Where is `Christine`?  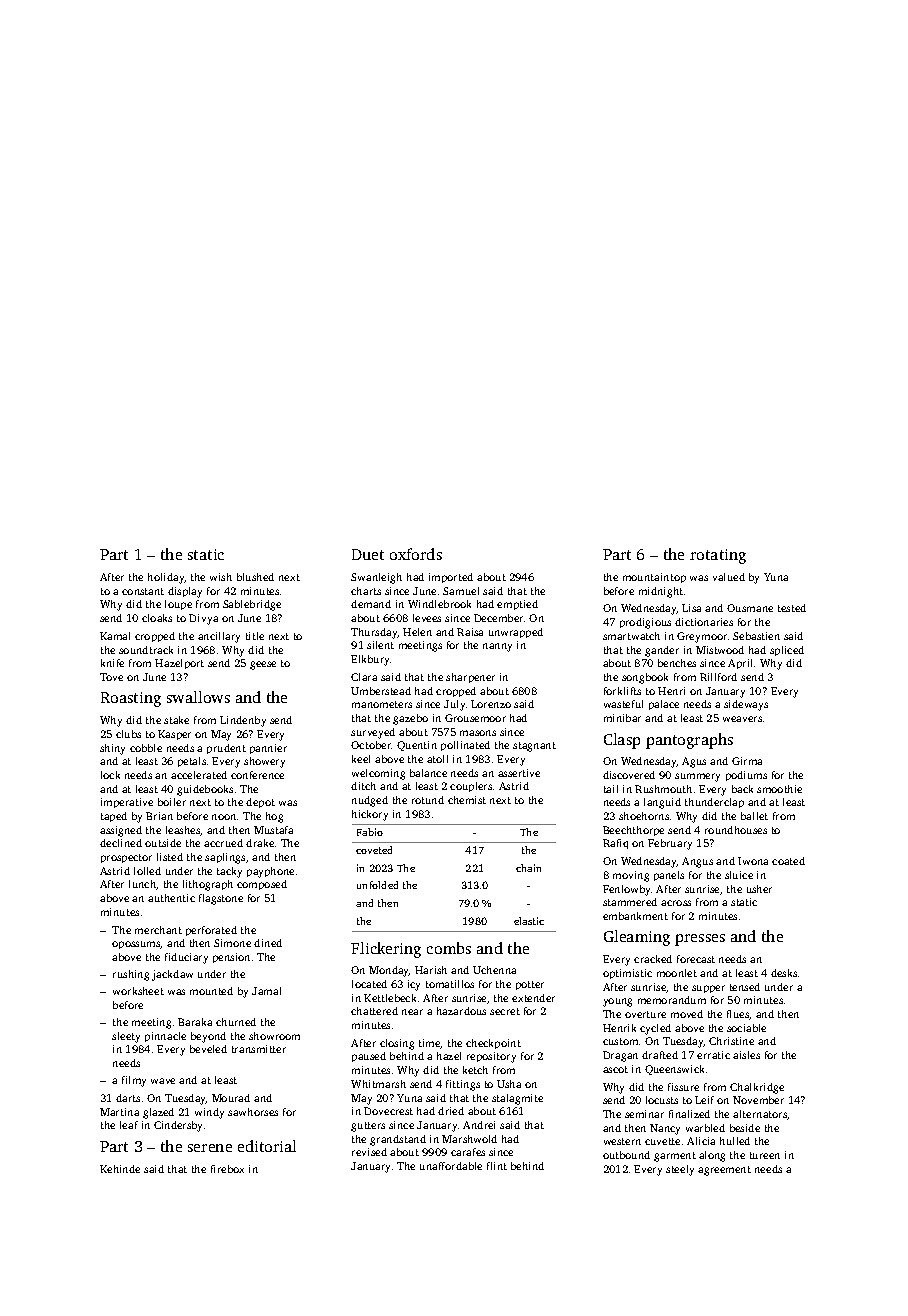
Christine is located at coordinates (731, 1041).
